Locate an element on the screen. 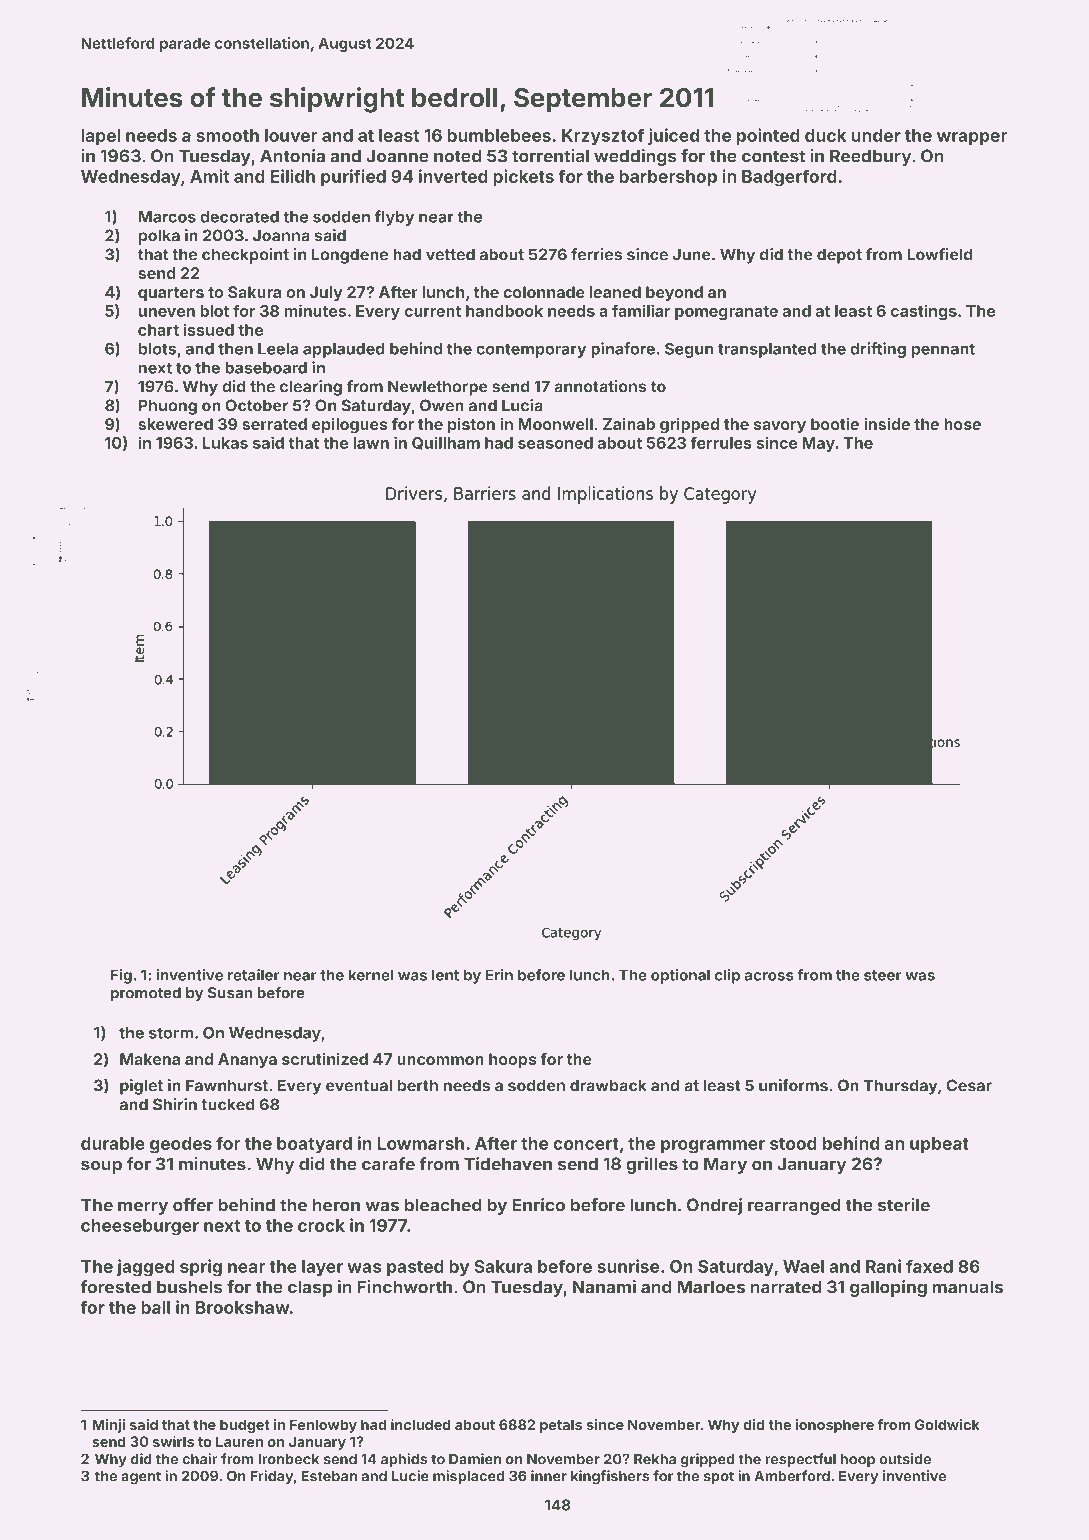  kingfishers is located at coordinates (610, 1477).
